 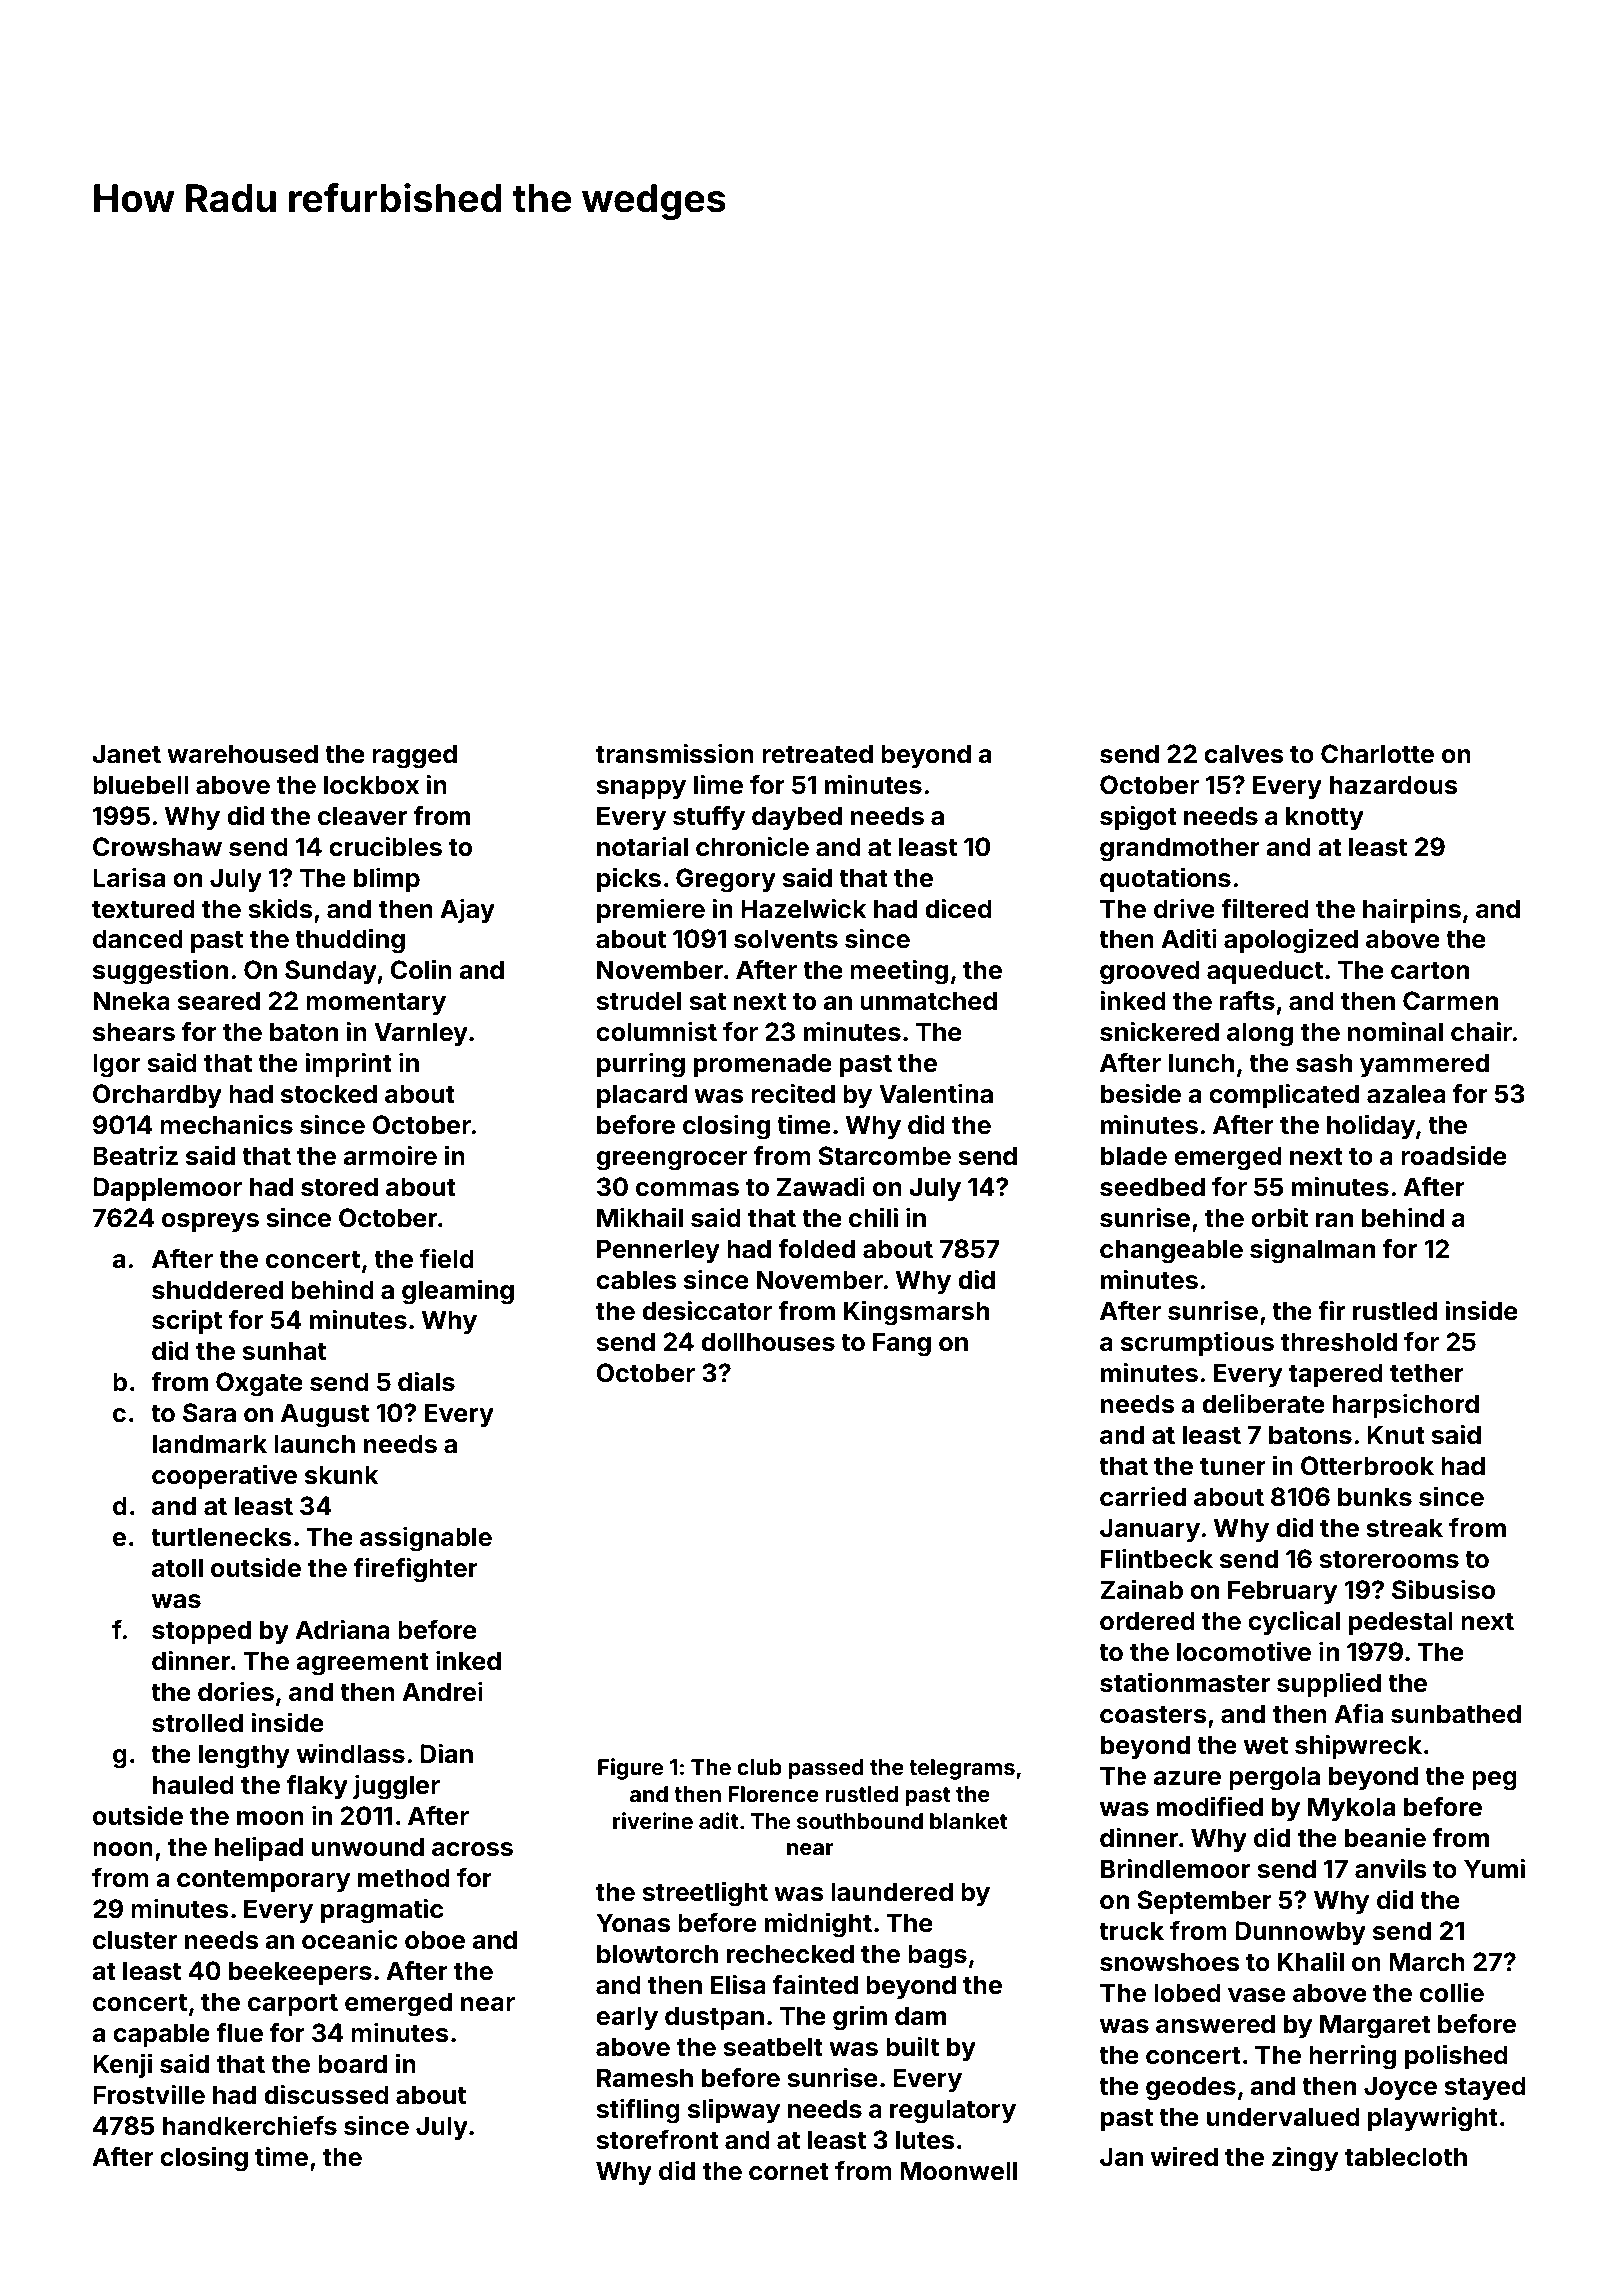 I want to click on tablecloth, so click(x=1406, y=2157).
